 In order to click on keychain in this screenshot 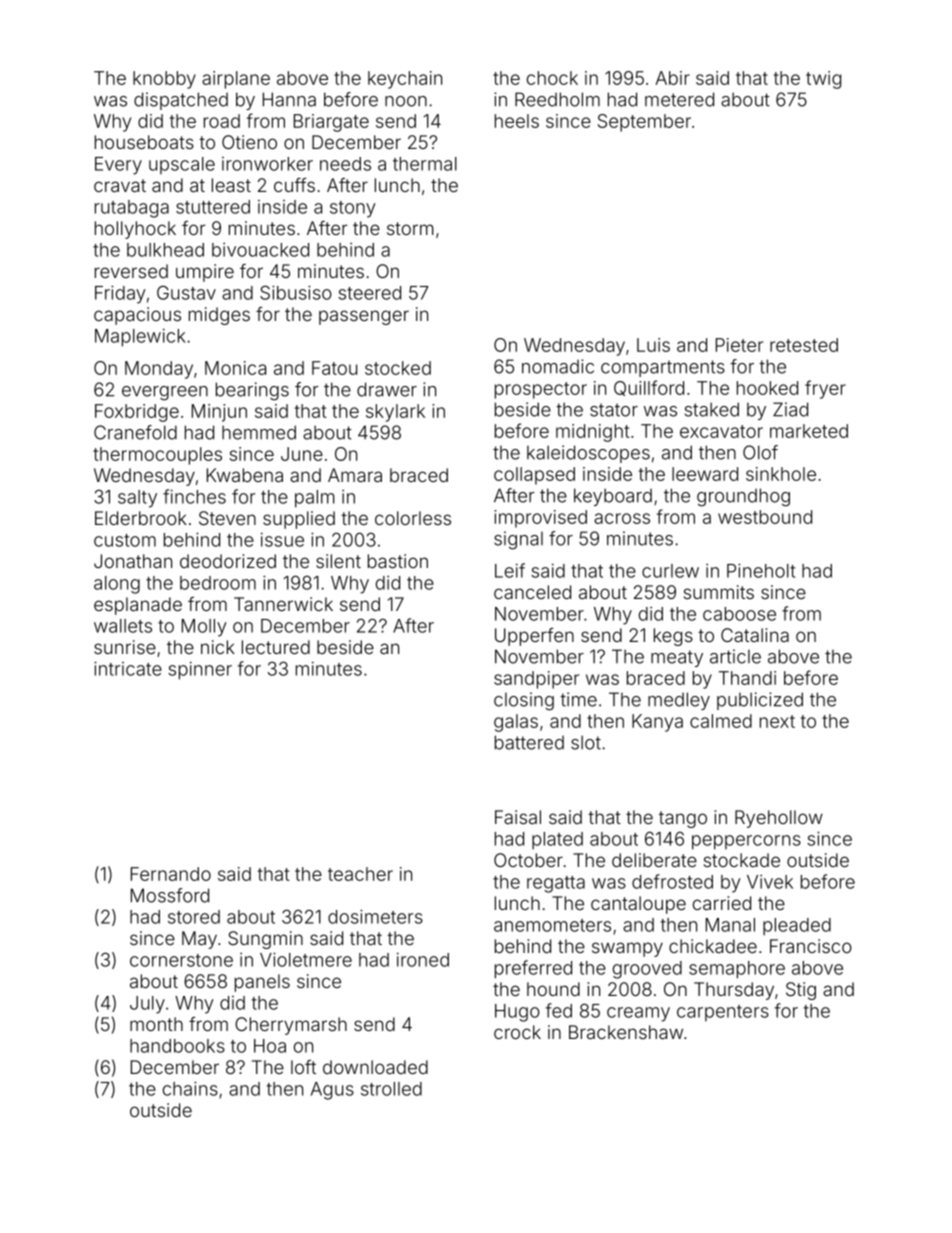, I will do `click(405, 80)`.
